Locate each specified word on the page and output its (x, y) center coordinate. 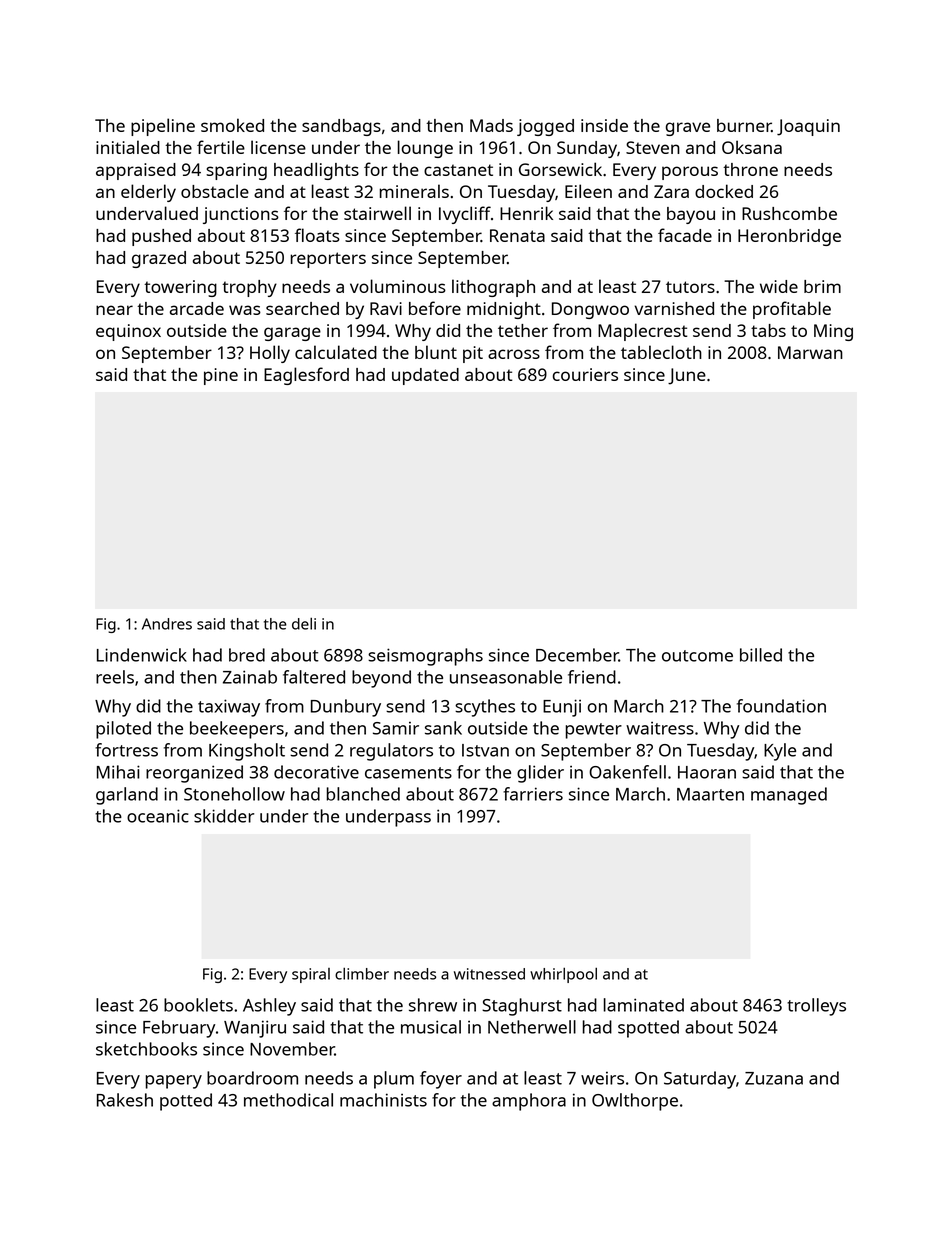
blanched (363, 794)
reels (115, 677)
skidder (224, 816)
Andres (167, 624)
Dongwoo (590, 310)
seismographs (425, 657)
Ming (833, 332)
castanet (458, 170)
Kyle (780, 752)
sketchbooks (146, 1049)
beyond (381, 679)
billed (761, 655)
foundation (781, 706)
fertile (221, 147)
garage (292, 334)
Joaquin (808, 127)
